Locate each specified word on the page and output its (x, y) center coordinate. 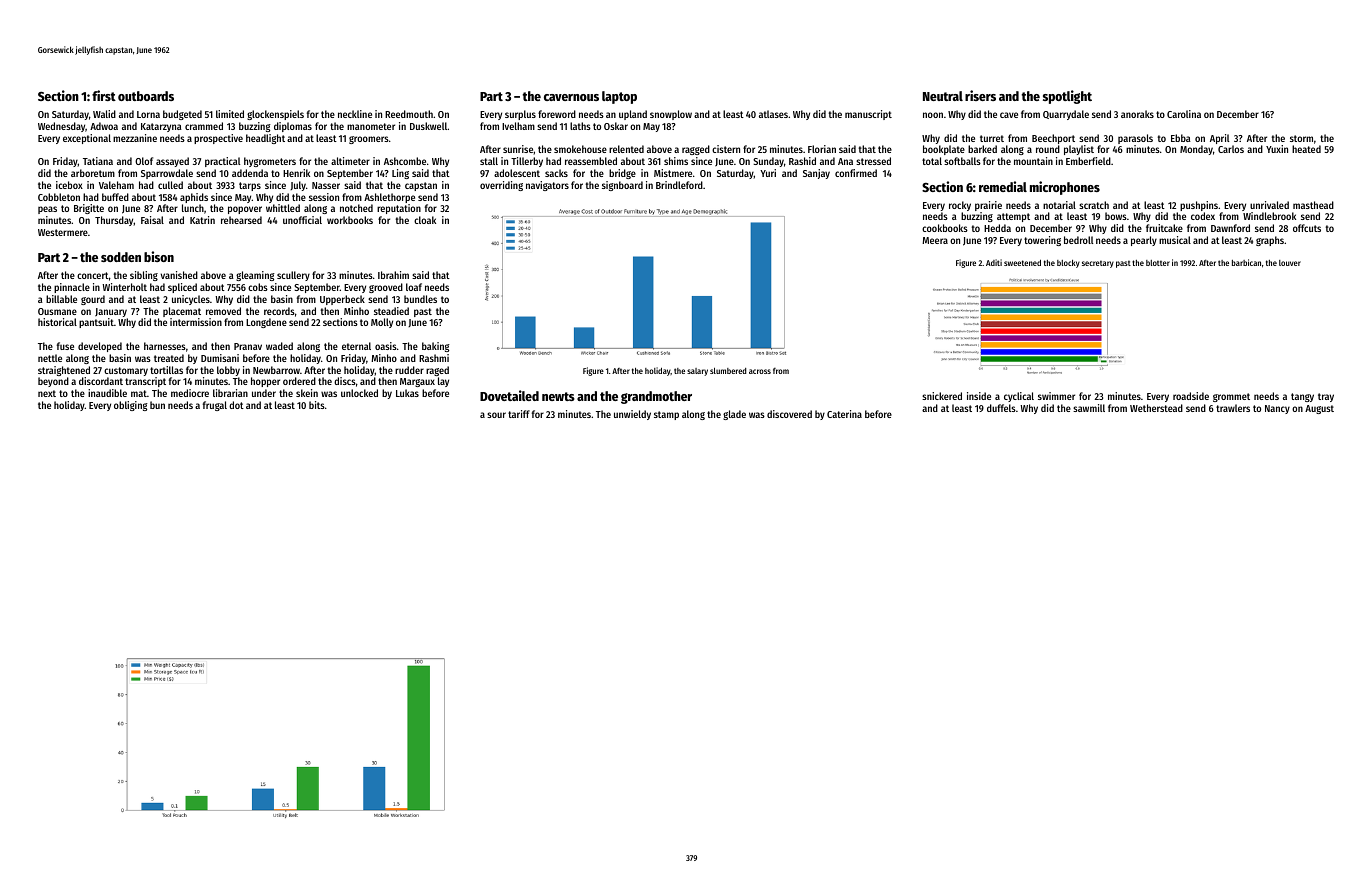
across (760, 371)
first (104, 95)
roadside (1191, 396)
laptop (619, 97)
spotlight (1067, 97)
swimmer (1056, 396)
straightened (64, 371)
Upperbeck (342, 300)
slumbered (728, 371)
